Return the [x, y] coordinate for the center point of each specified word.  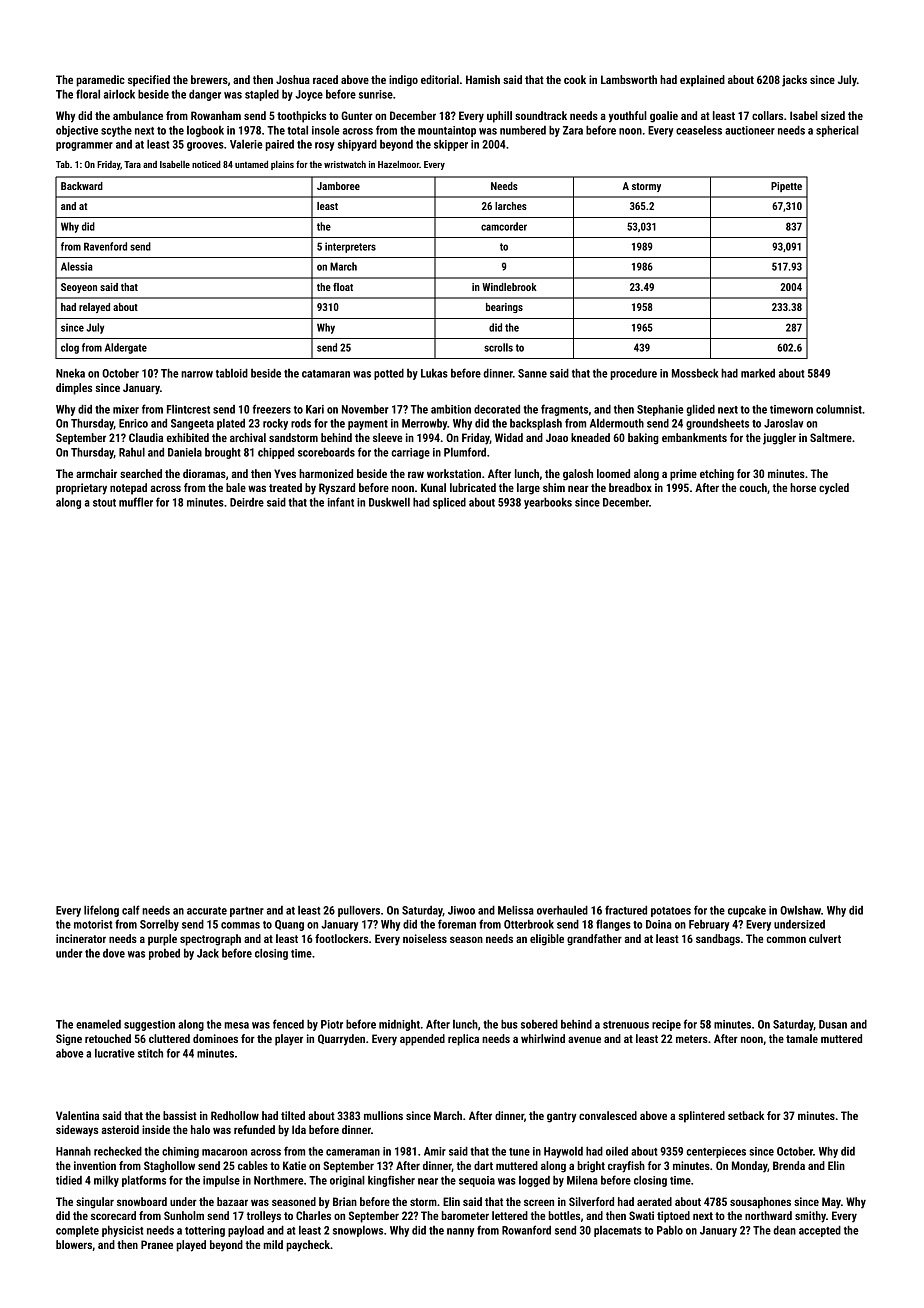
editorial [440, 79]
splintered [702, 1117]
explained [702, 81]
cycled [834, 489]
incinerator [81, 938]
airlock [119, 94]
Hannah [73, 1151]
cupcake [747, 911]
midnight [399, 1025]
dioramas [204, 473]
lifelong [101, 911]
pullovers [359, 911]
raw [416, 474]
